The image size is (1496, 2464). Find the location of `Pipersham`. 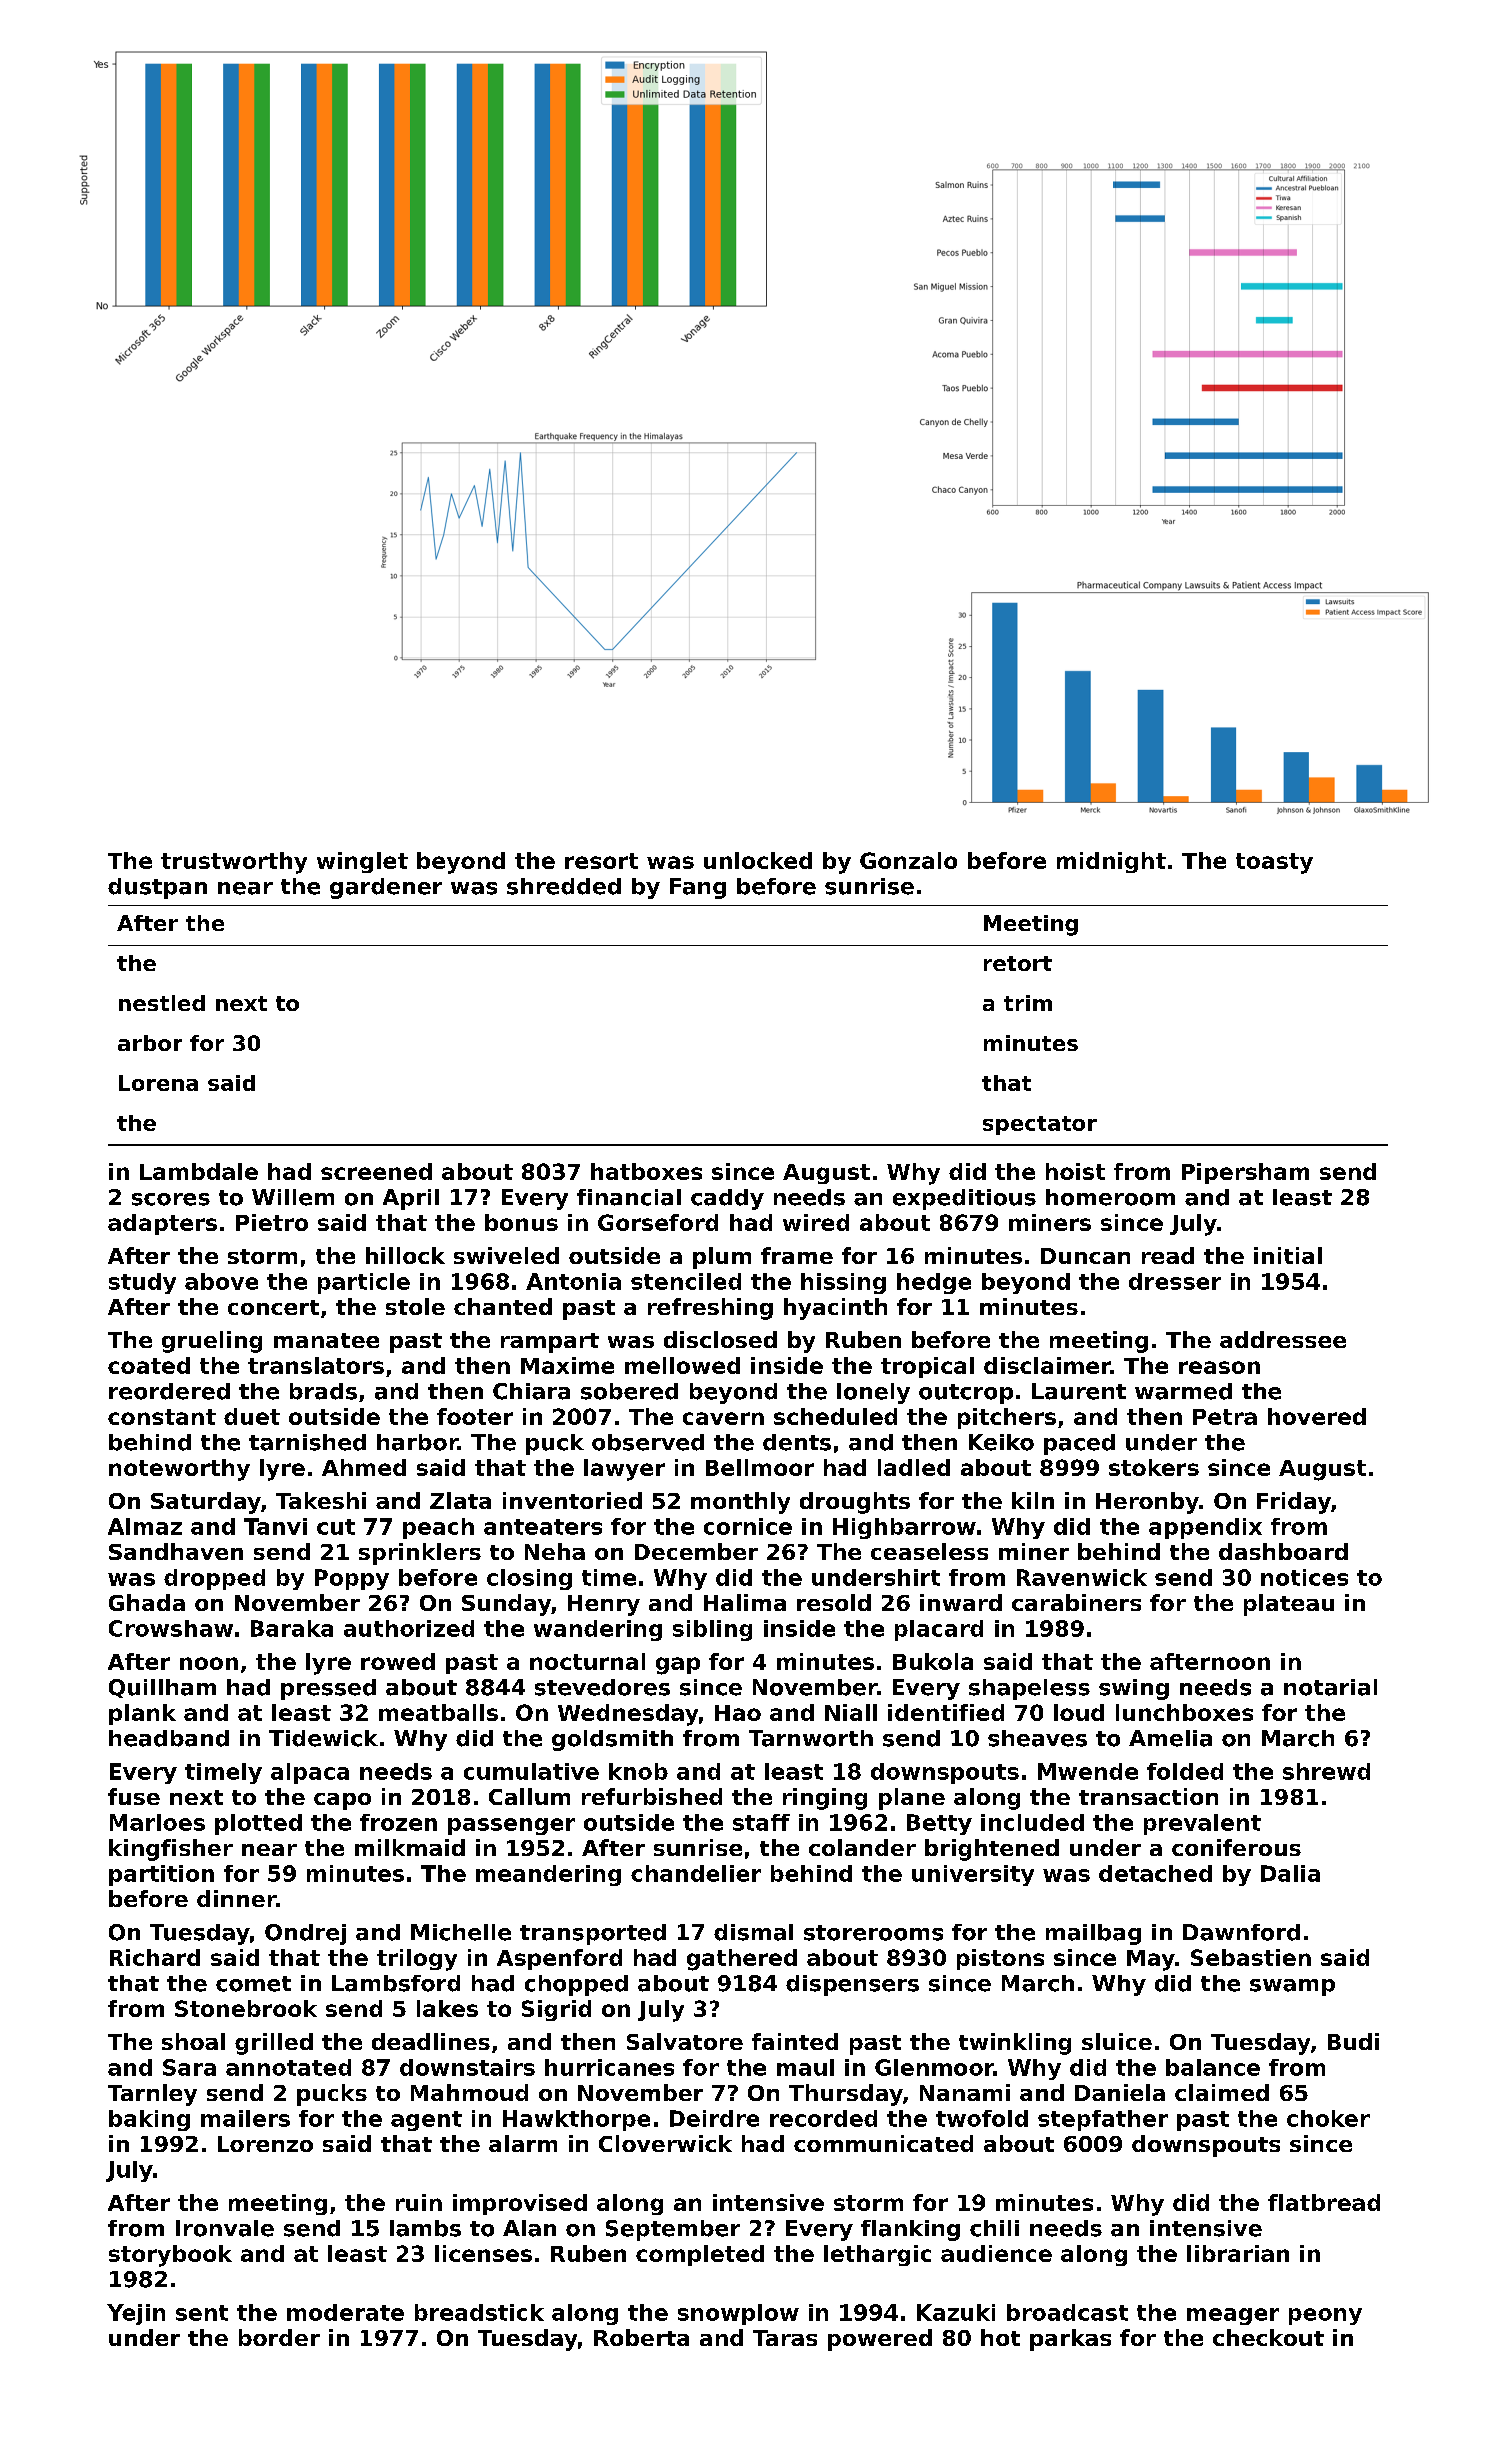

Pipersham is located at coordinates (1245, 1173).
